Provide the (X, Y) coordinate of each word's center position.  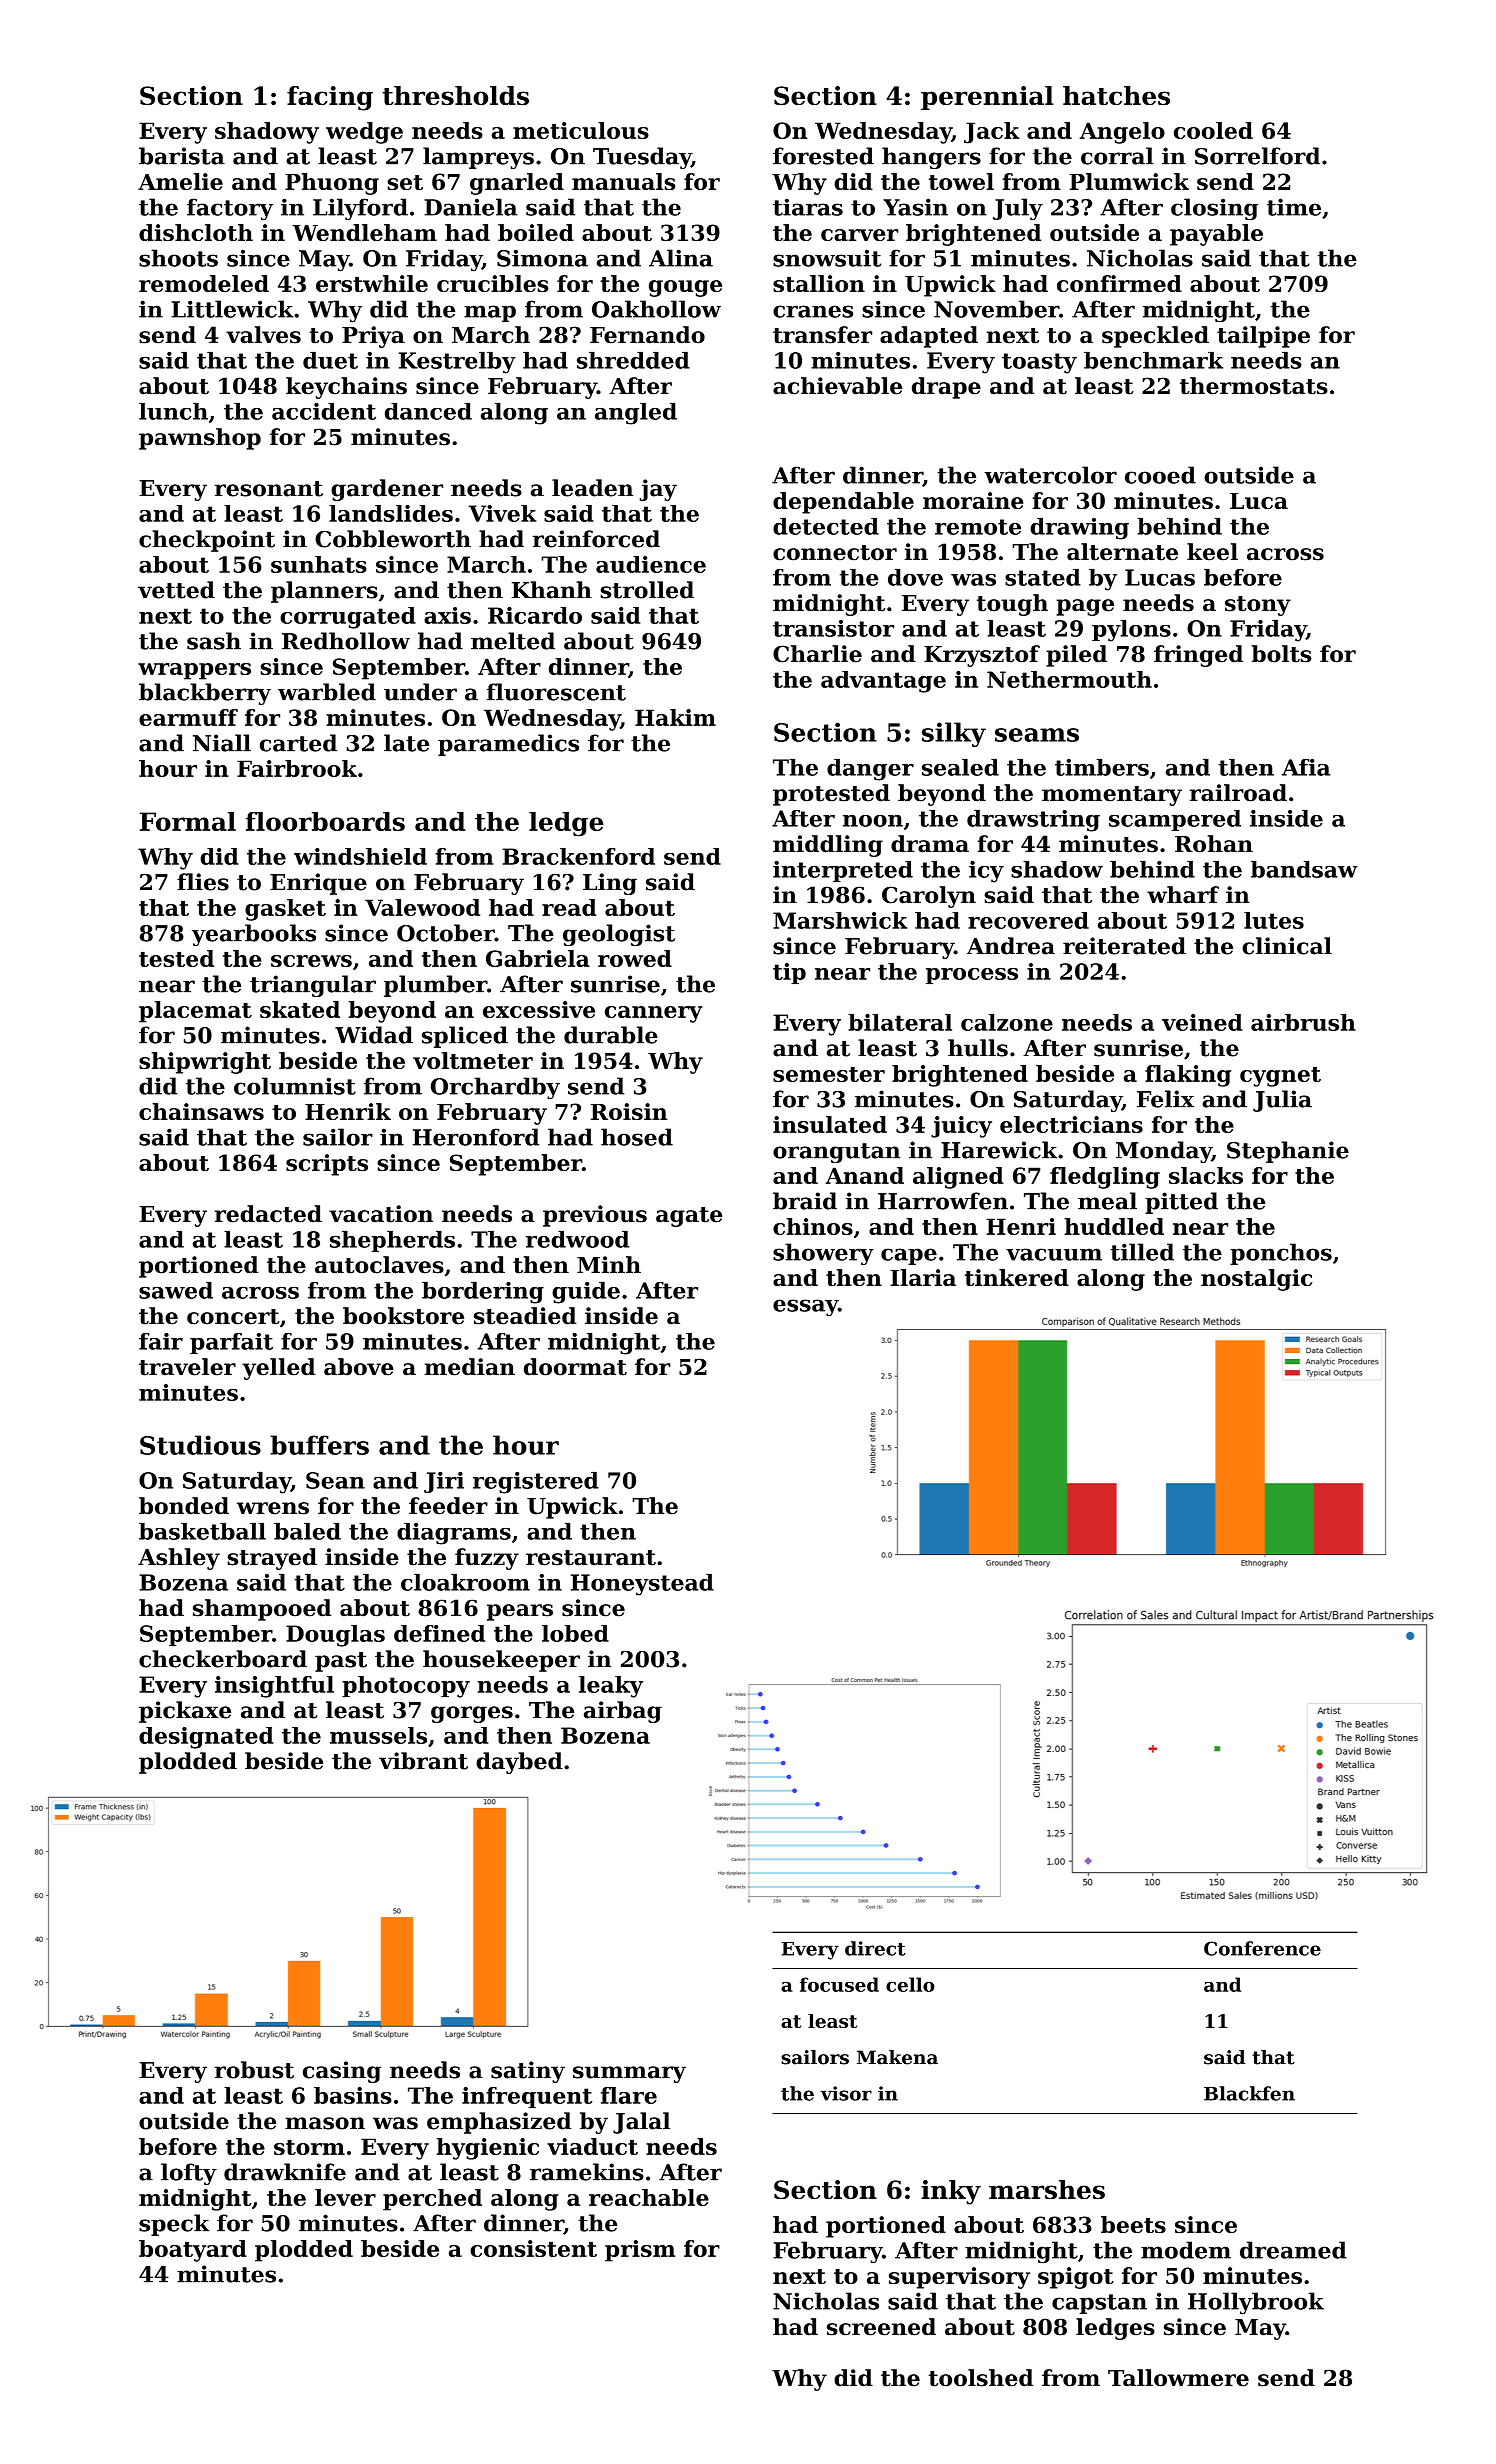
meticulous (581, 130)
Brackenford (578, 856)
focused (839, 1984)
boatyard (193, 2251)
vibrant (423, 1761)
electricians (1071, 1124)
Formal (188, 821)
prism (640, 2251)
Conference (1262, 1948)
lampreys (478, 158)
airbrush (1303, 1022)
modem (1186, 2250)
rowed (635, 958)
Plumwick (1129, 181)
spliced (465, 1037)
